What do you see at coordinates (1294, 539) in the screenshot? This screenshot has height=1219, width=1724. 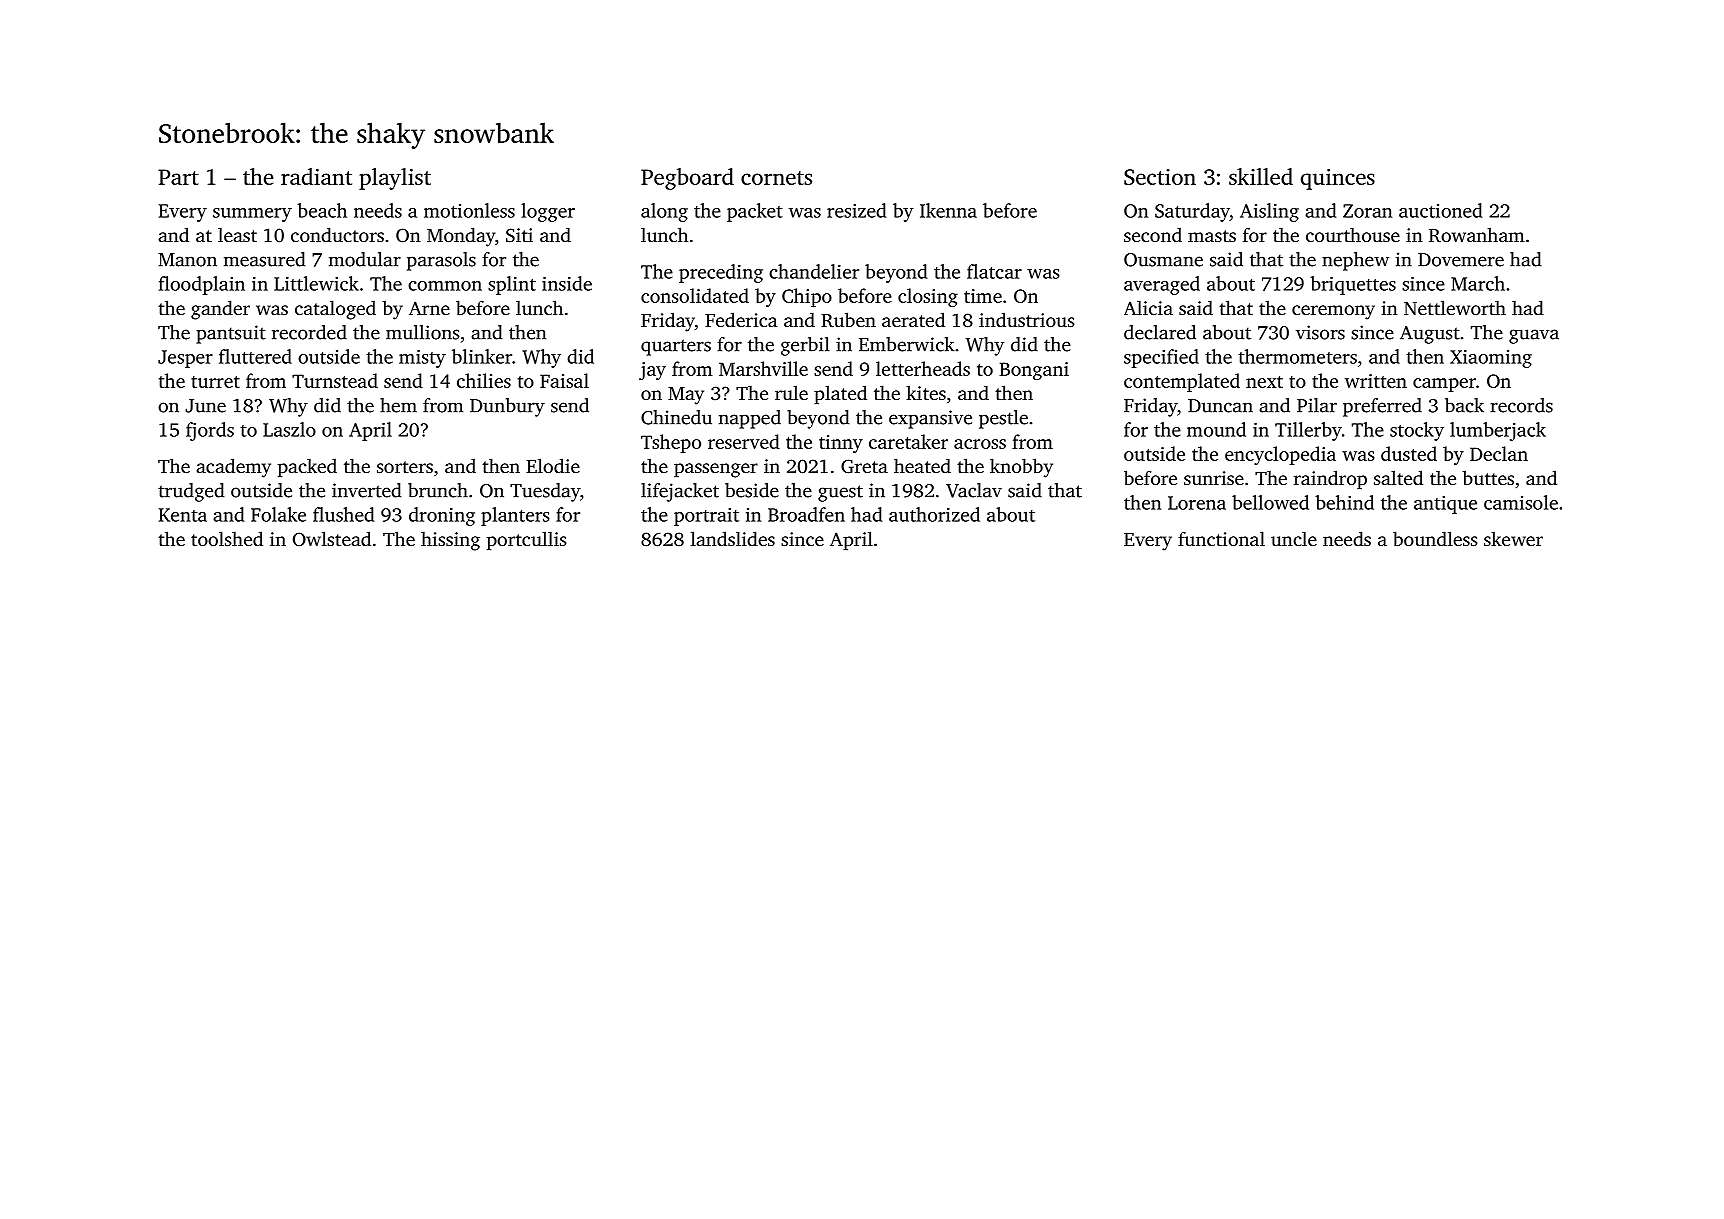 I see `uncle` at bounding box center [1294, 539].
